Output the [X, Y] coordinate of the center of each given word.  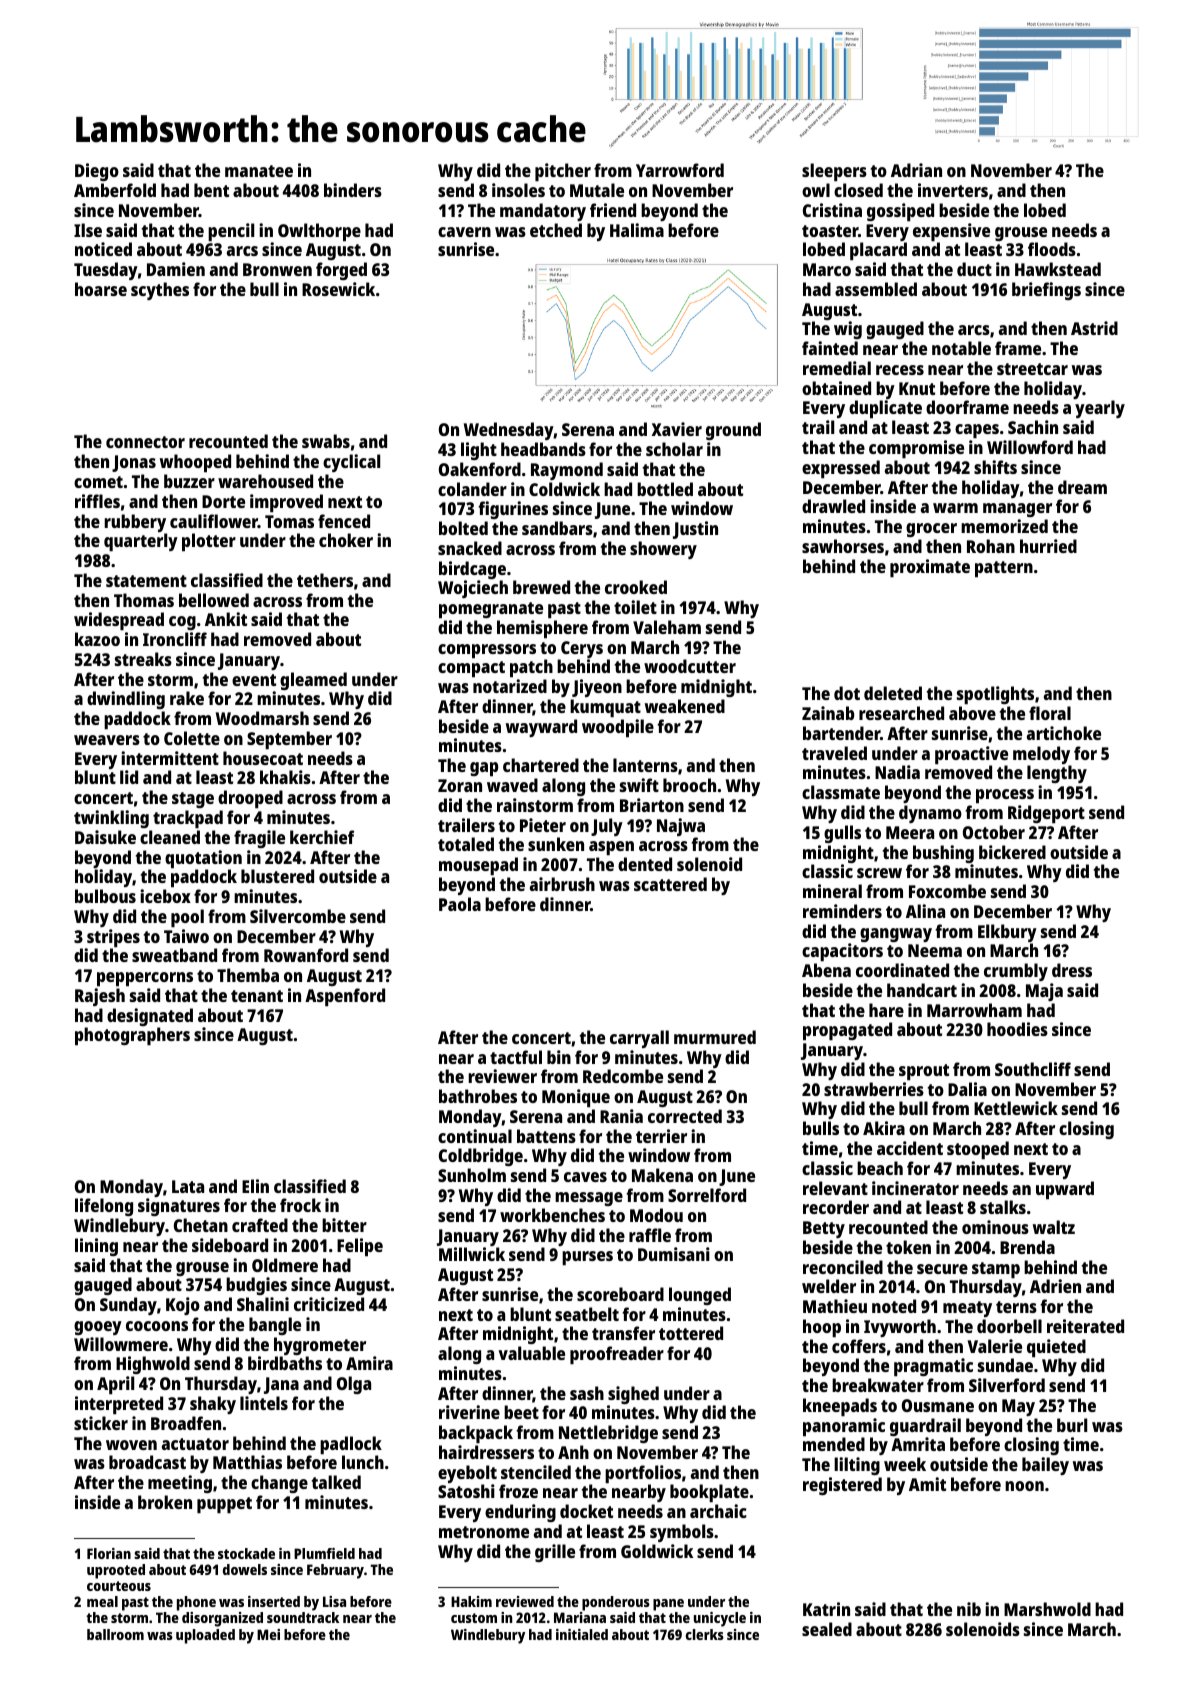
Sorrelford [707, 1195]
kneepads [840, 1407]
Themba [248, 975]
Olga [354, 1385]
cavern [464, 232]
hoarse [101, 289]
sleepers [834, 172]
